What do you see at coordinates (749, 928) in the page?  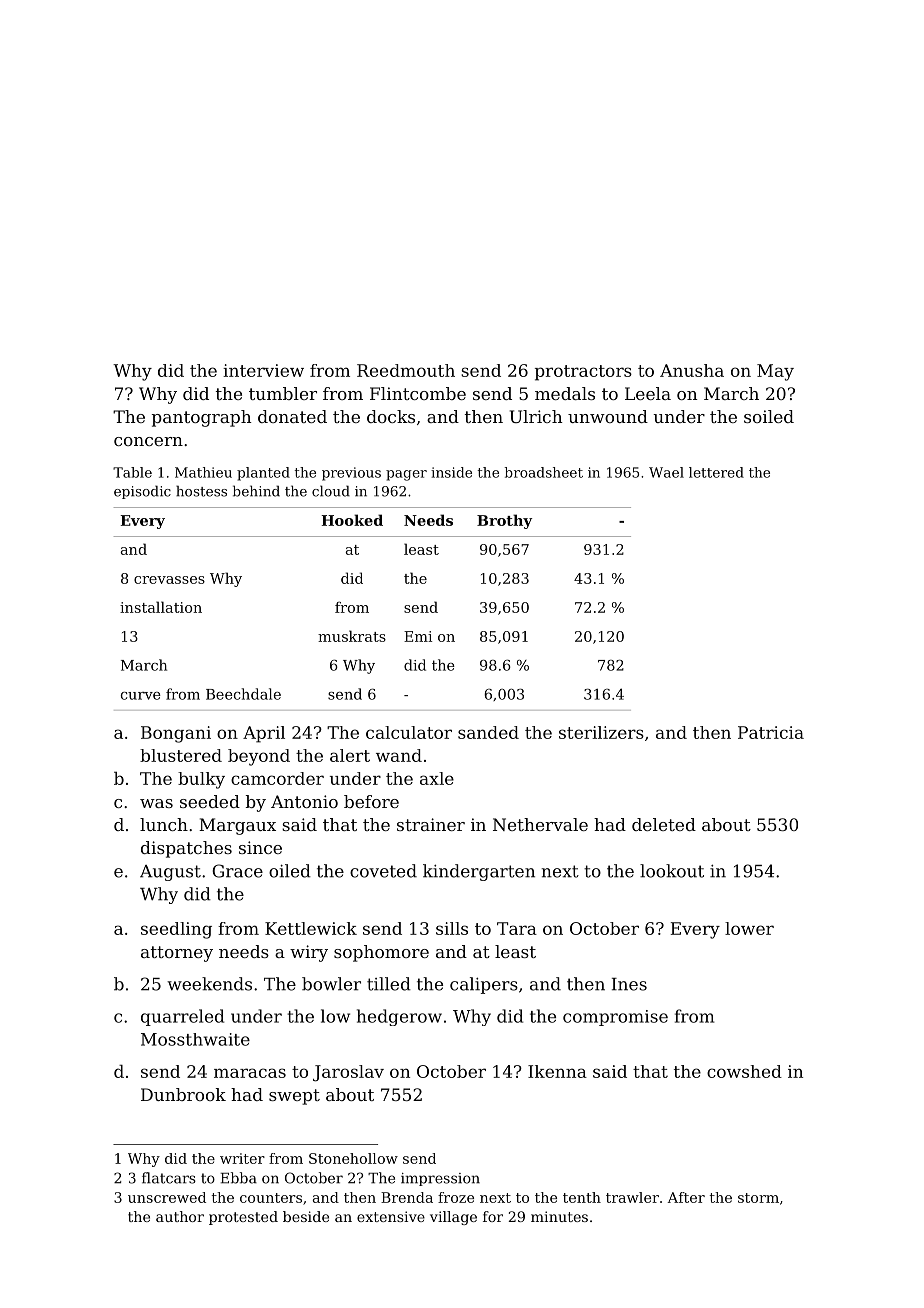 I see `lower` at bounding box center [749, 928].
